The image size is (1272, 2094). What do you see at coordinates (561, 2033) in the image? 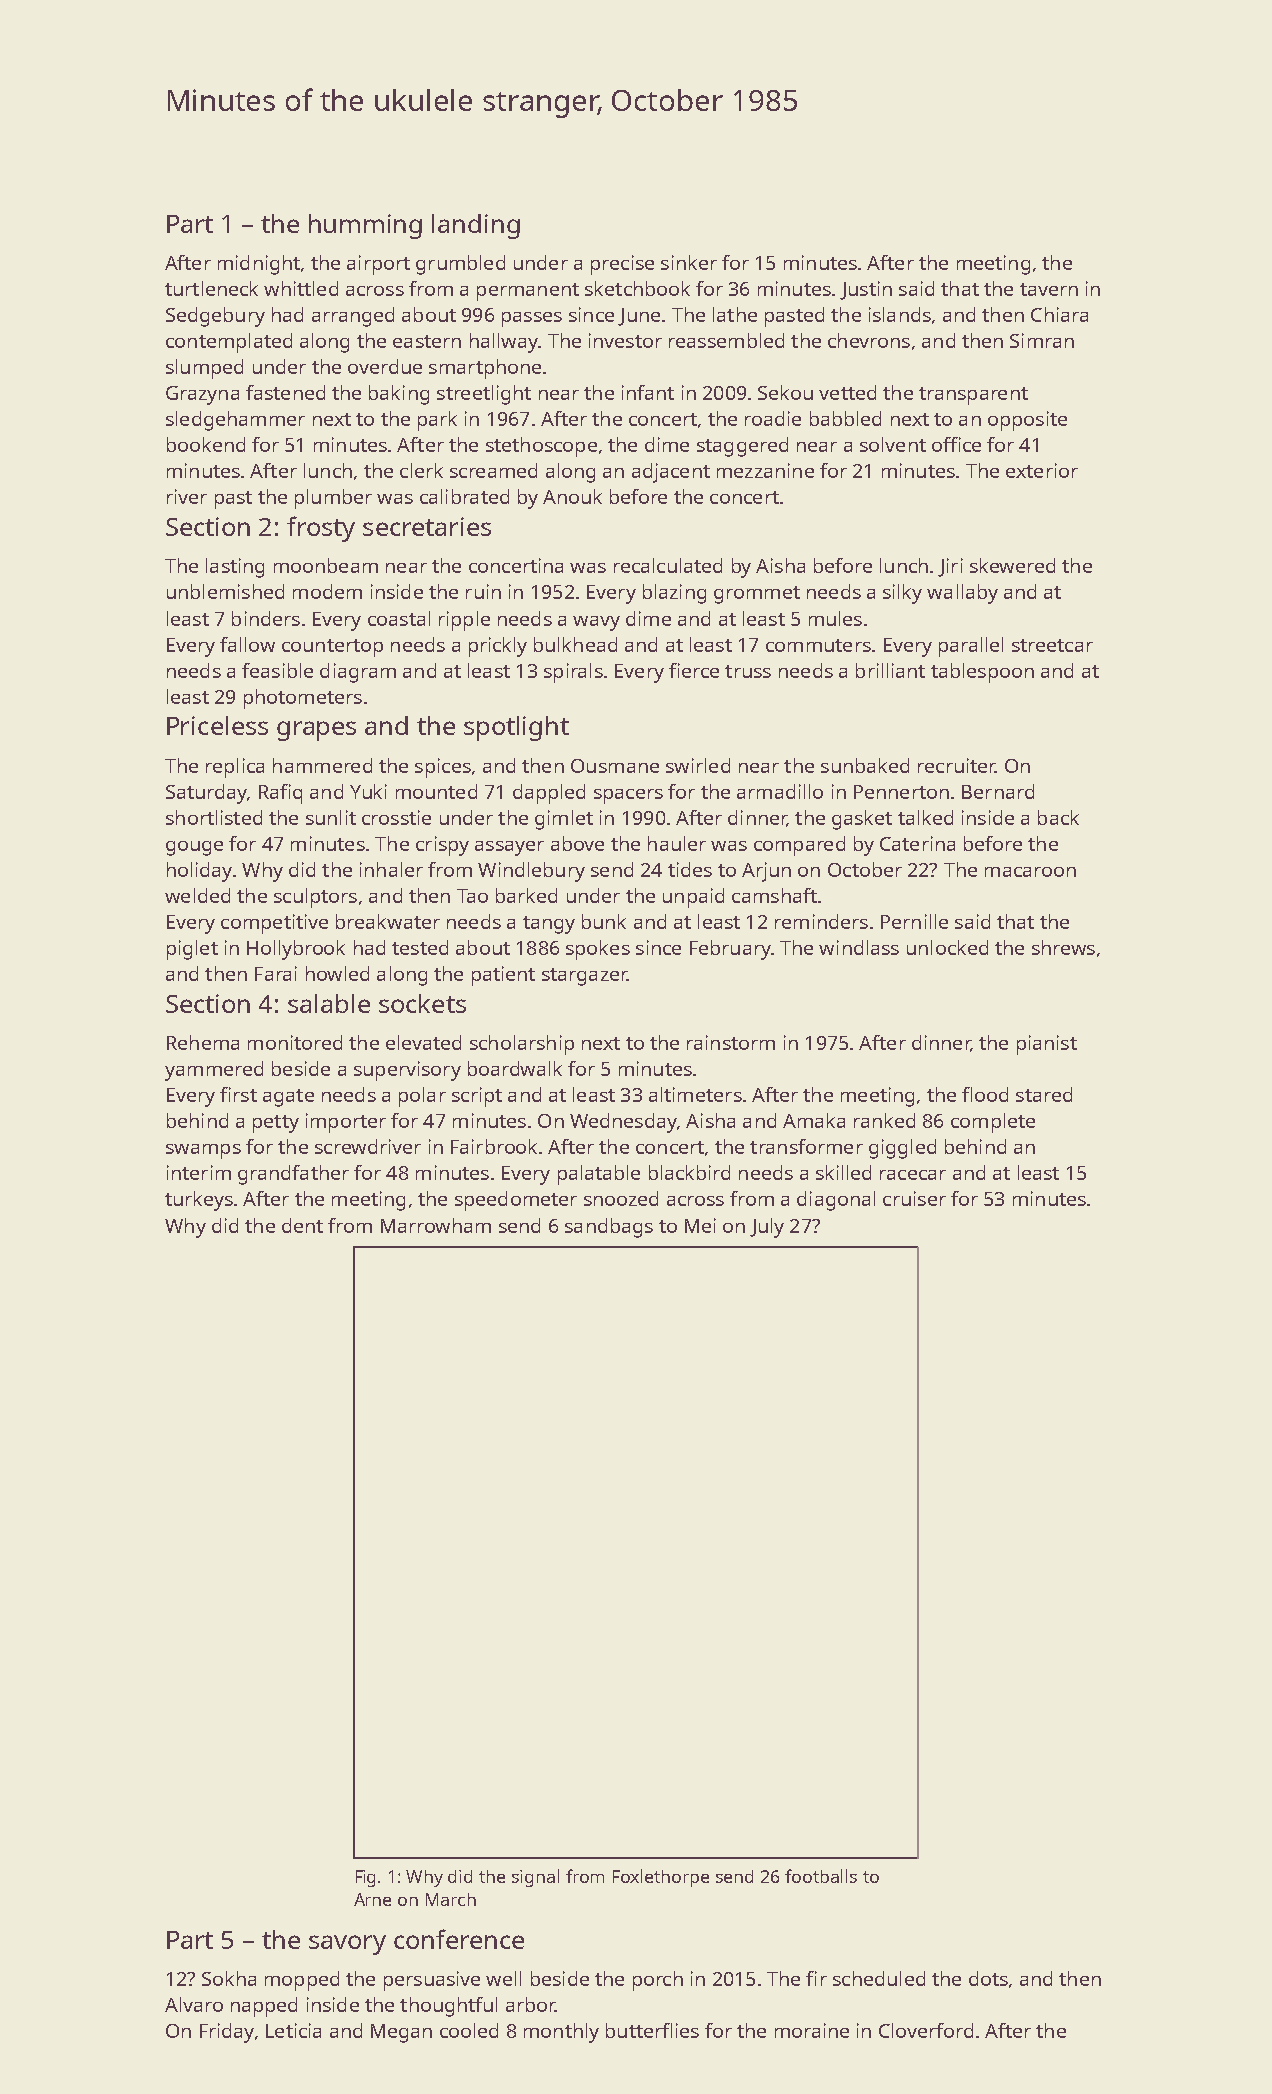
I see `monthly` at bounding box center [561, 2033].
